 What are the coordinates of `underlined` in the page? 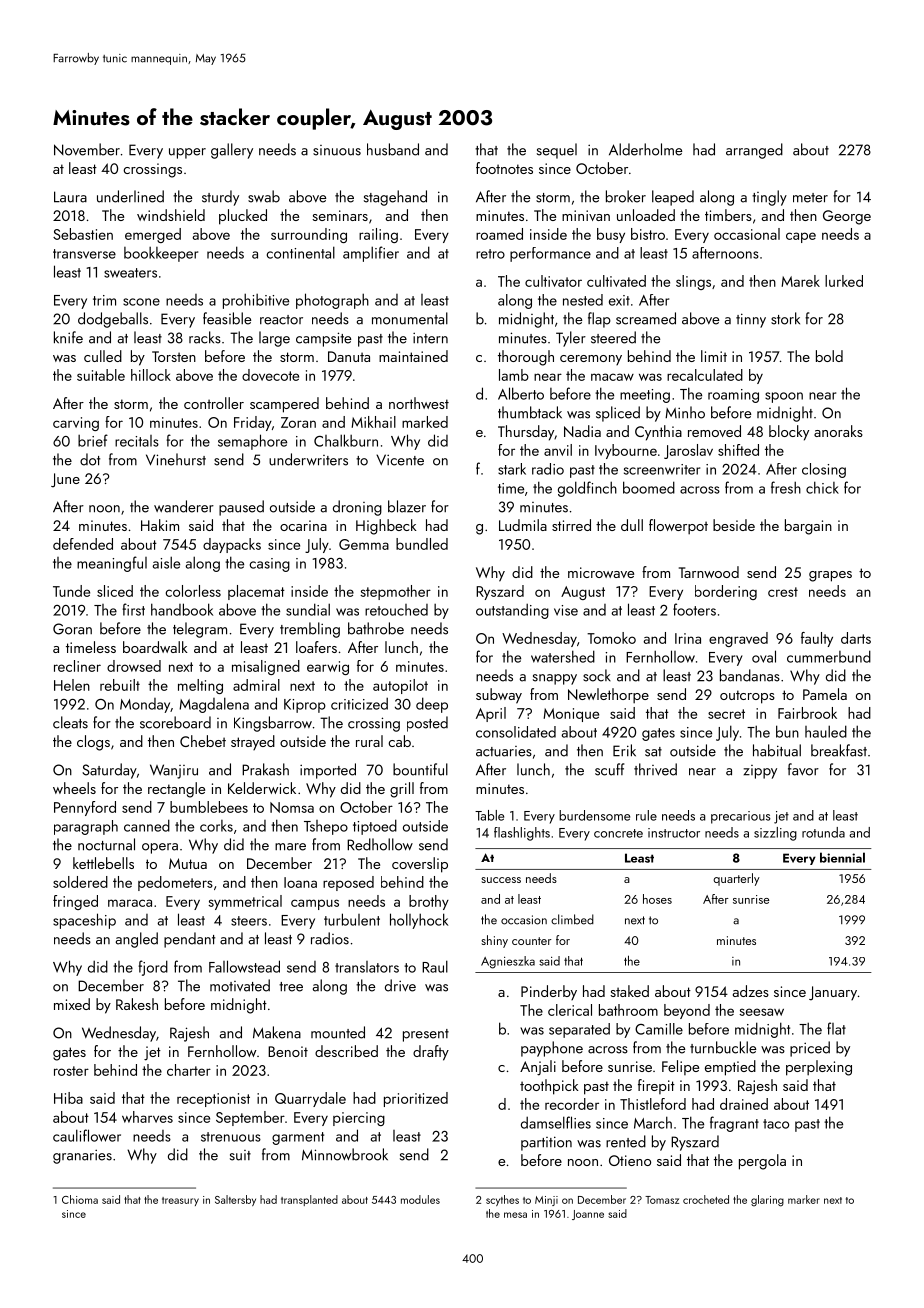 It's located at (130, 196).
